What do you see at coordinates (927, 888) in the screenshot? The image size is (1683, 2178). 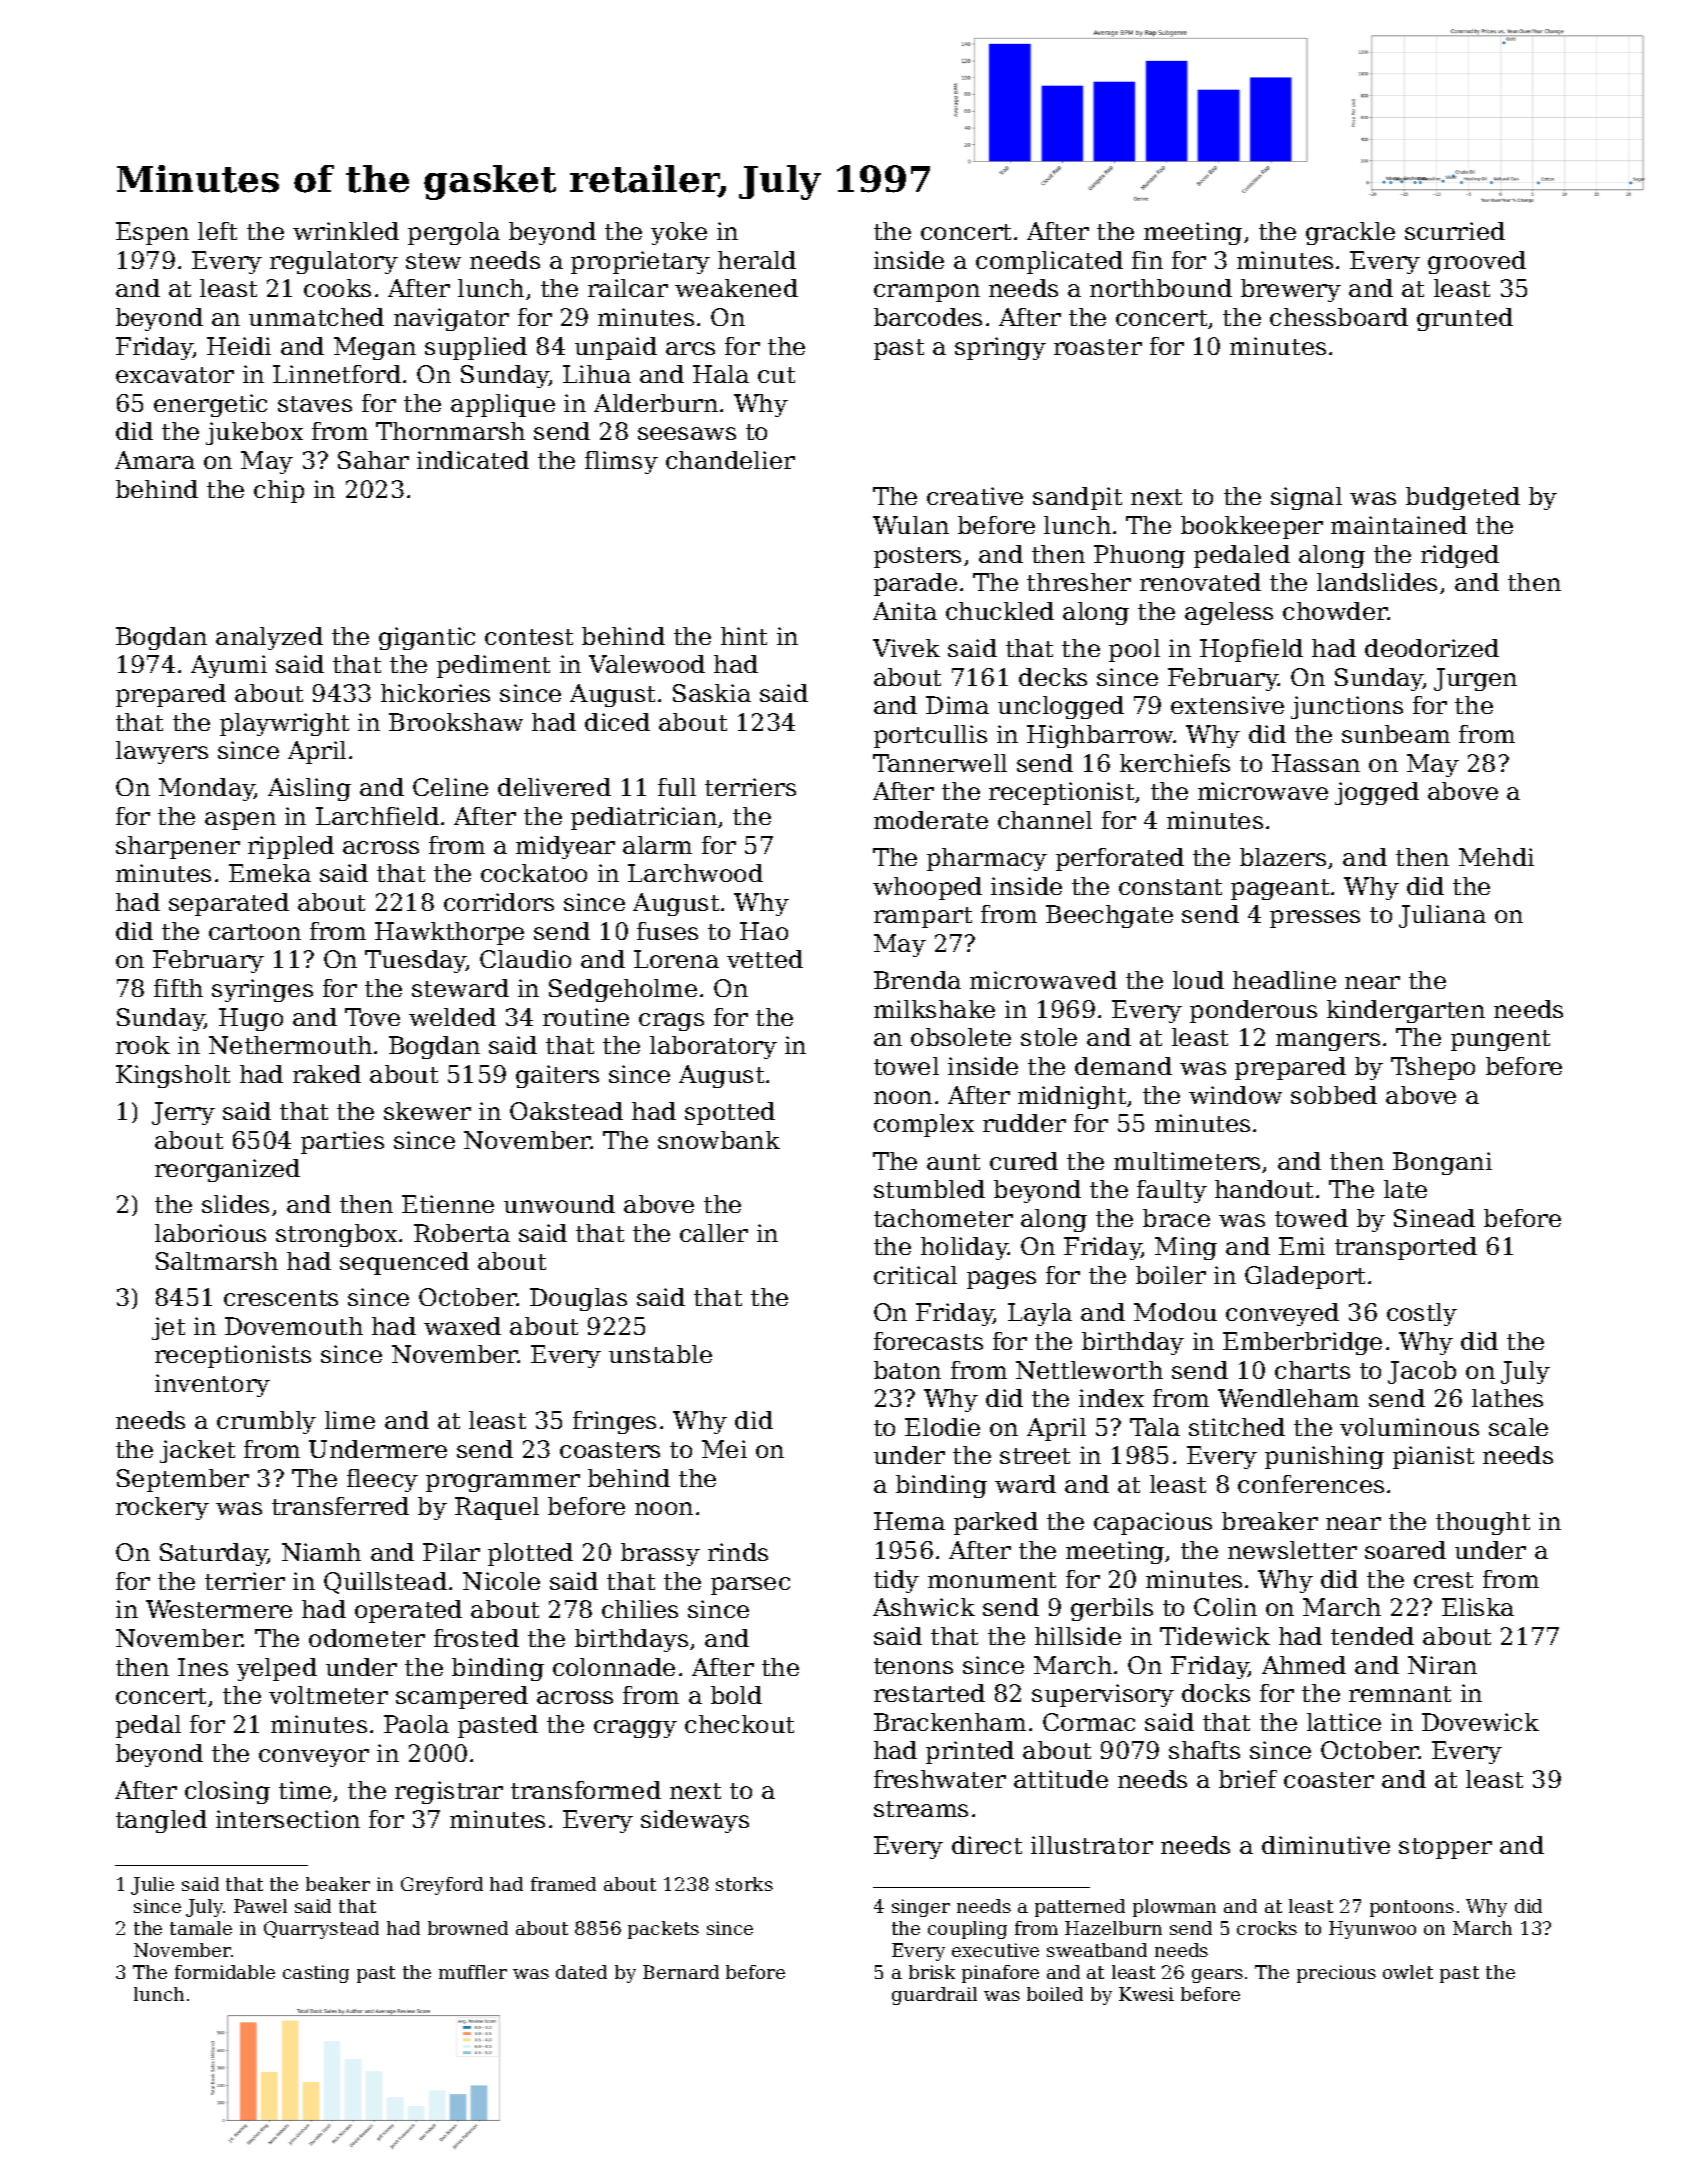 I see `whooped` at bounding box center [927, 888].
